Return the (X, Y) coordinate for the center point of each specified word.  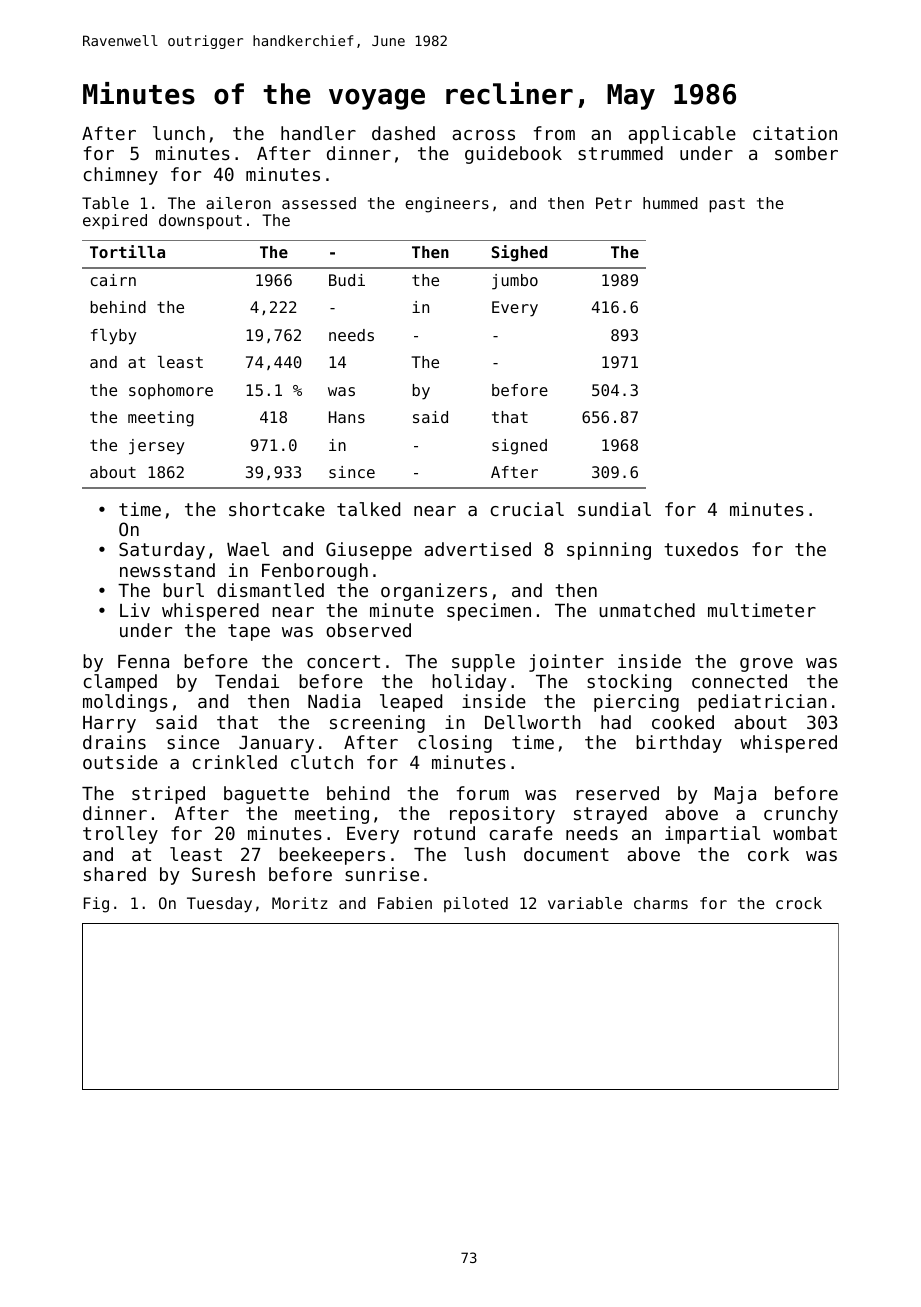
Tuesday (219, 905)
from (554, 133)
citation (795, 133)
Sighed (519, 253)
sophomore (171, 391)
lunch (179, 133)
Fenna (143, 661)
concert (343, 661)
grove (766, 665)
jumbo (515, 282)
